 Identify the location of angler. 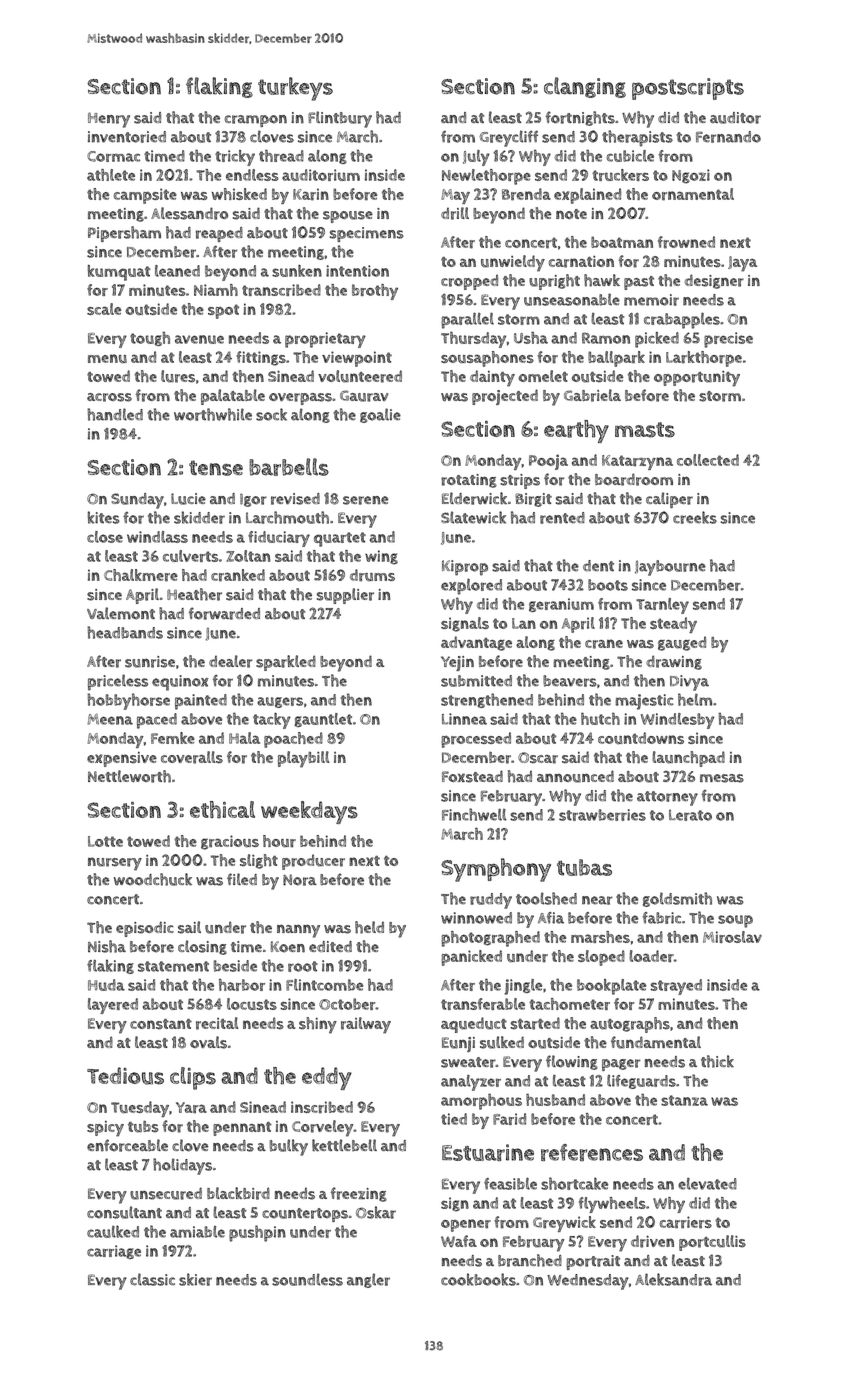
(368, 1280).
